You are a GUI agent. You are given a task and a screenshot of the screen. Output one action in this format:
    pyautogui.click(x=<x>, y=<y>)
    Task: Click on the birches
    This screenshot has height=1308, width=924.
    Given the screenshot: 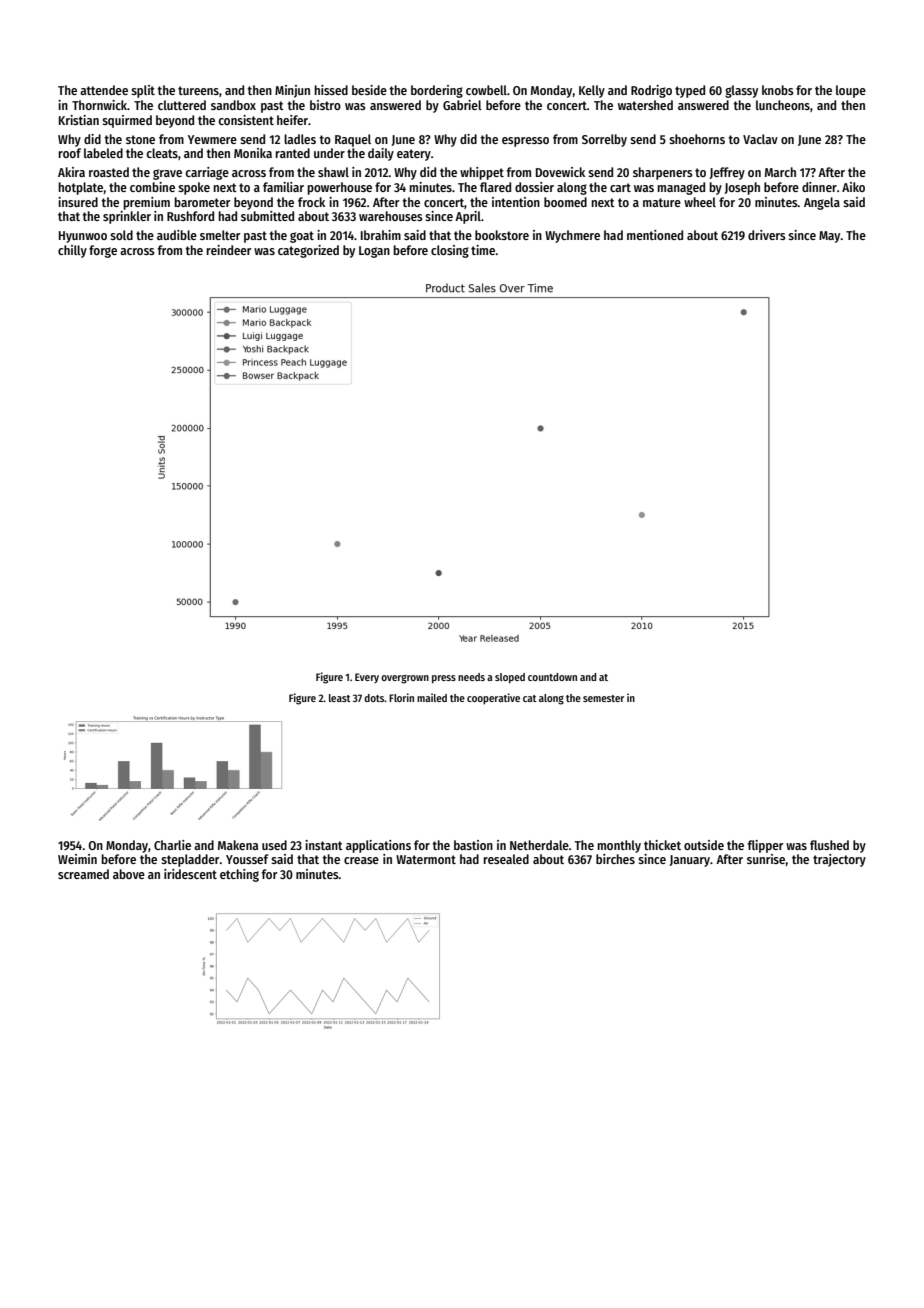 What is the action you would take?
    pyautogui.click(x=615, y=859)
